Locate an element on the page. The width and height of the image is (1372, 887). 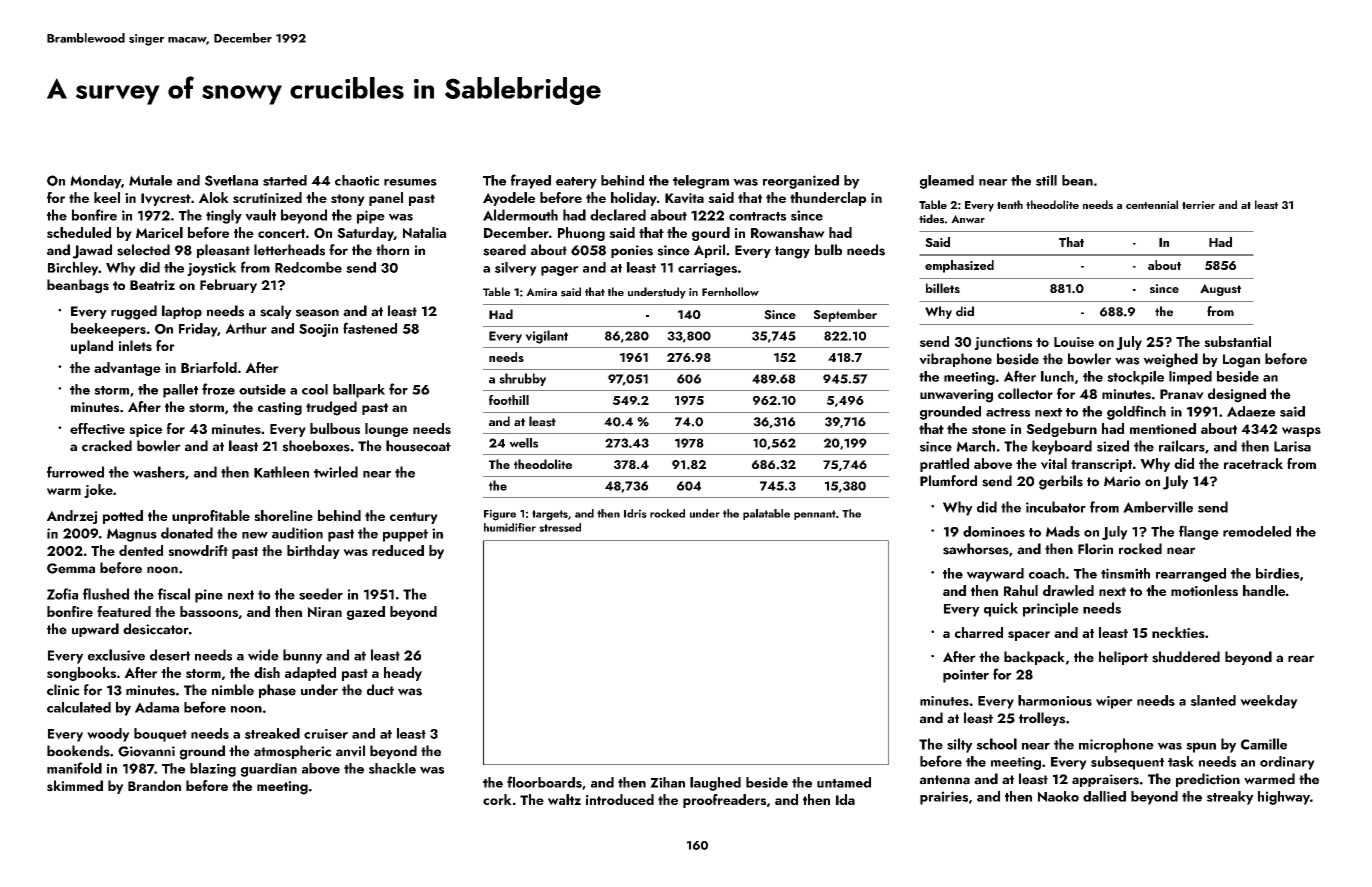
Maricel is located at coordinates (159, 232).
